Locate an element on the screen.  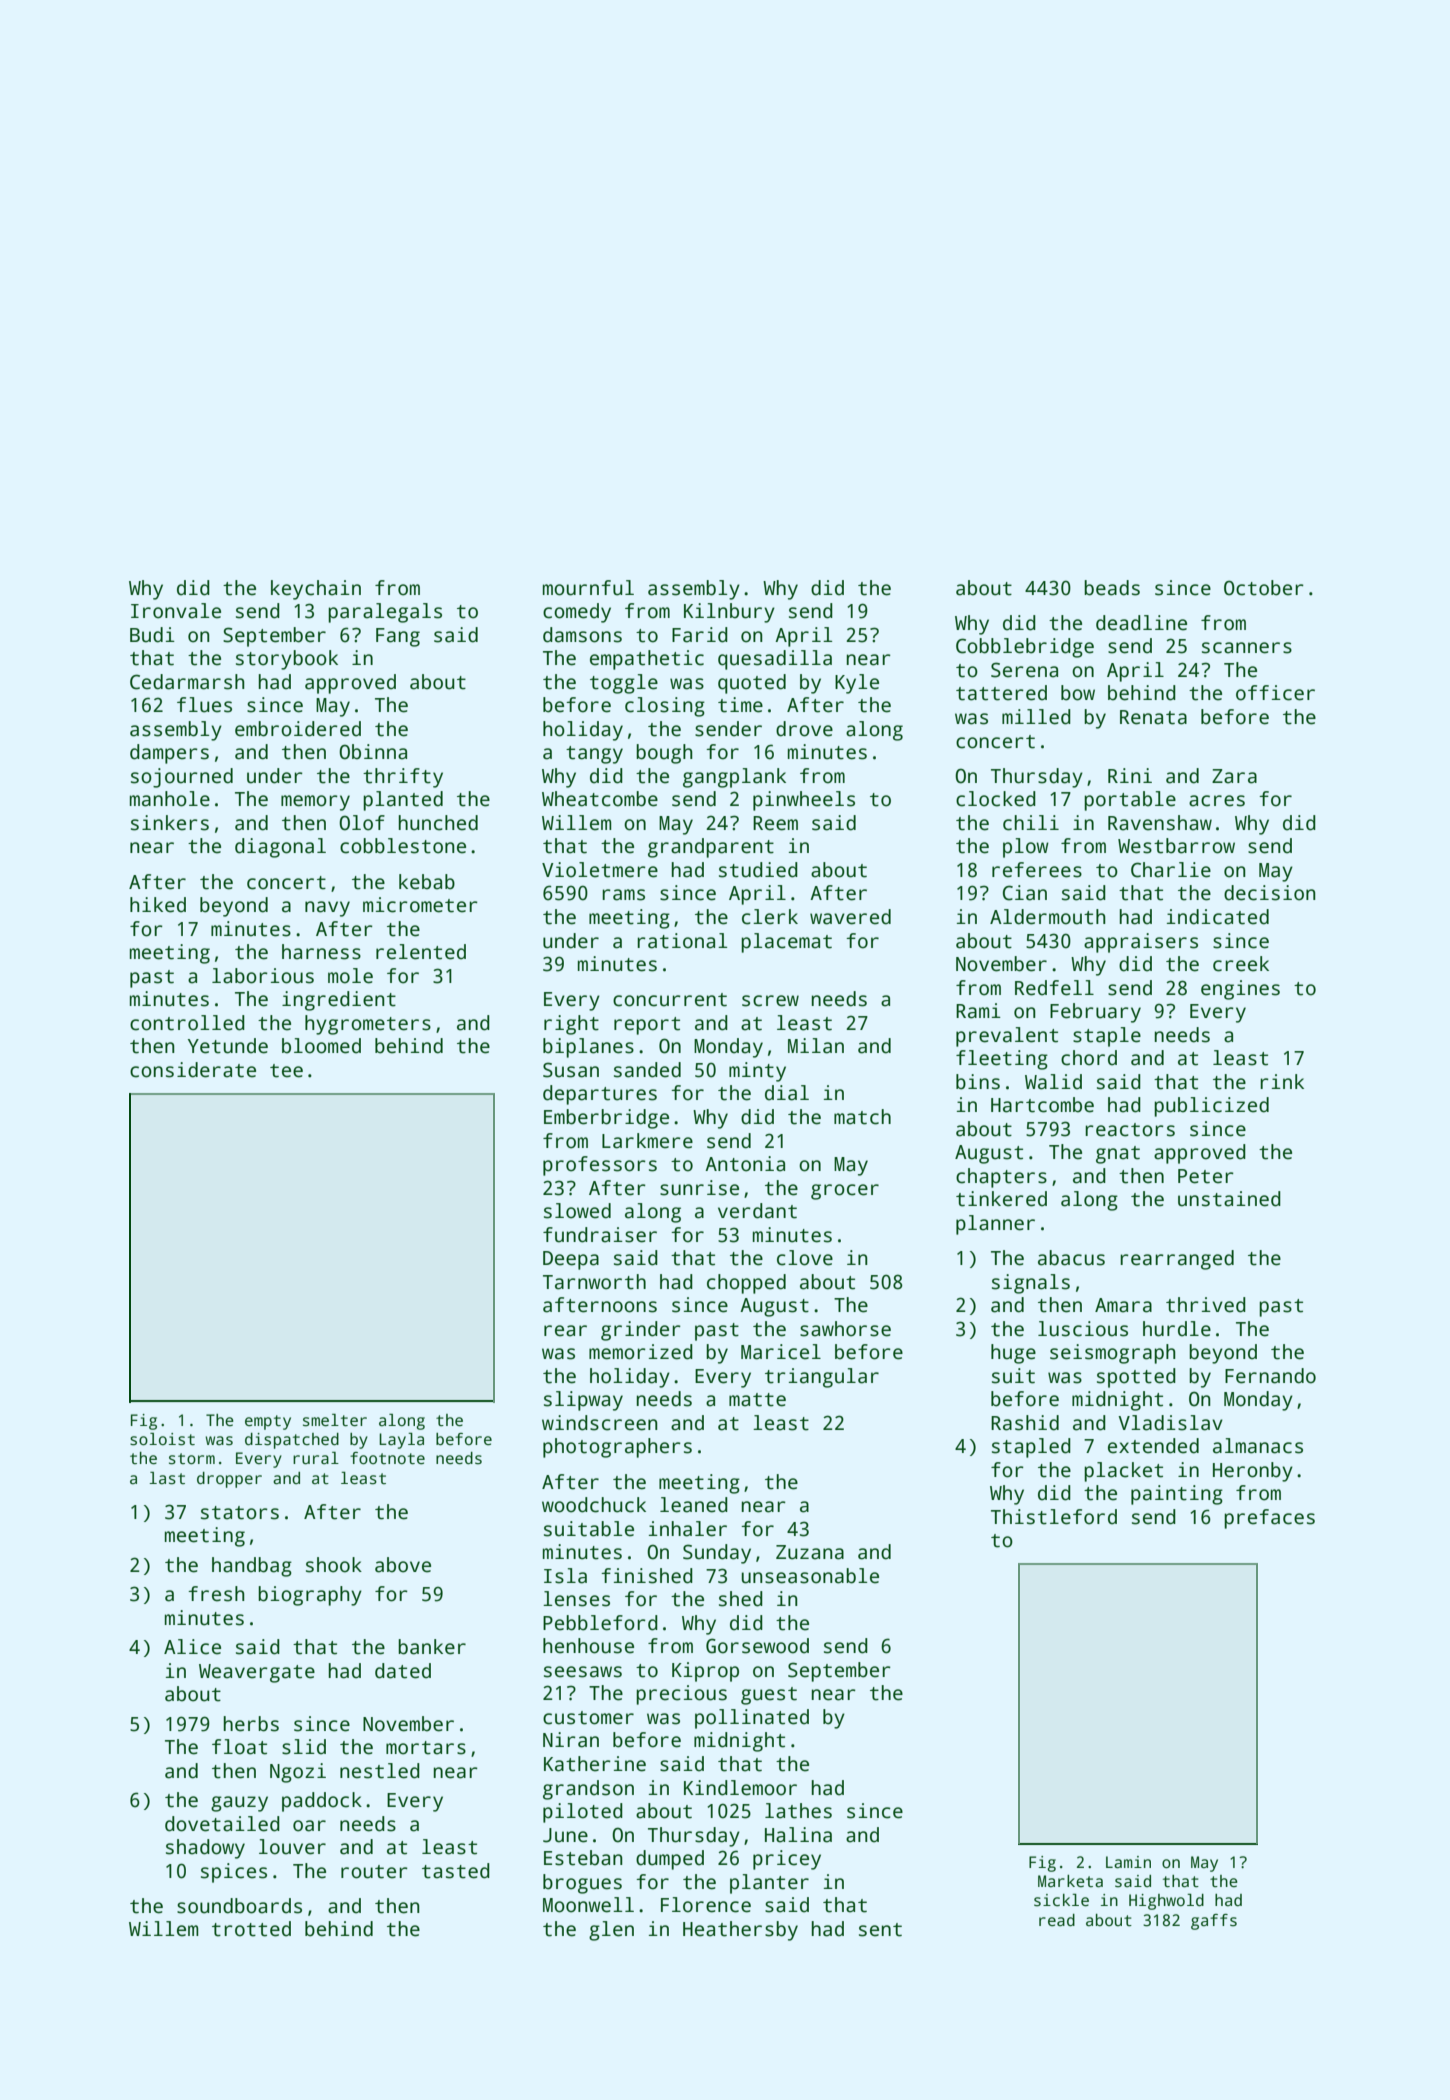
studied is located at coordinates (758, 870).
